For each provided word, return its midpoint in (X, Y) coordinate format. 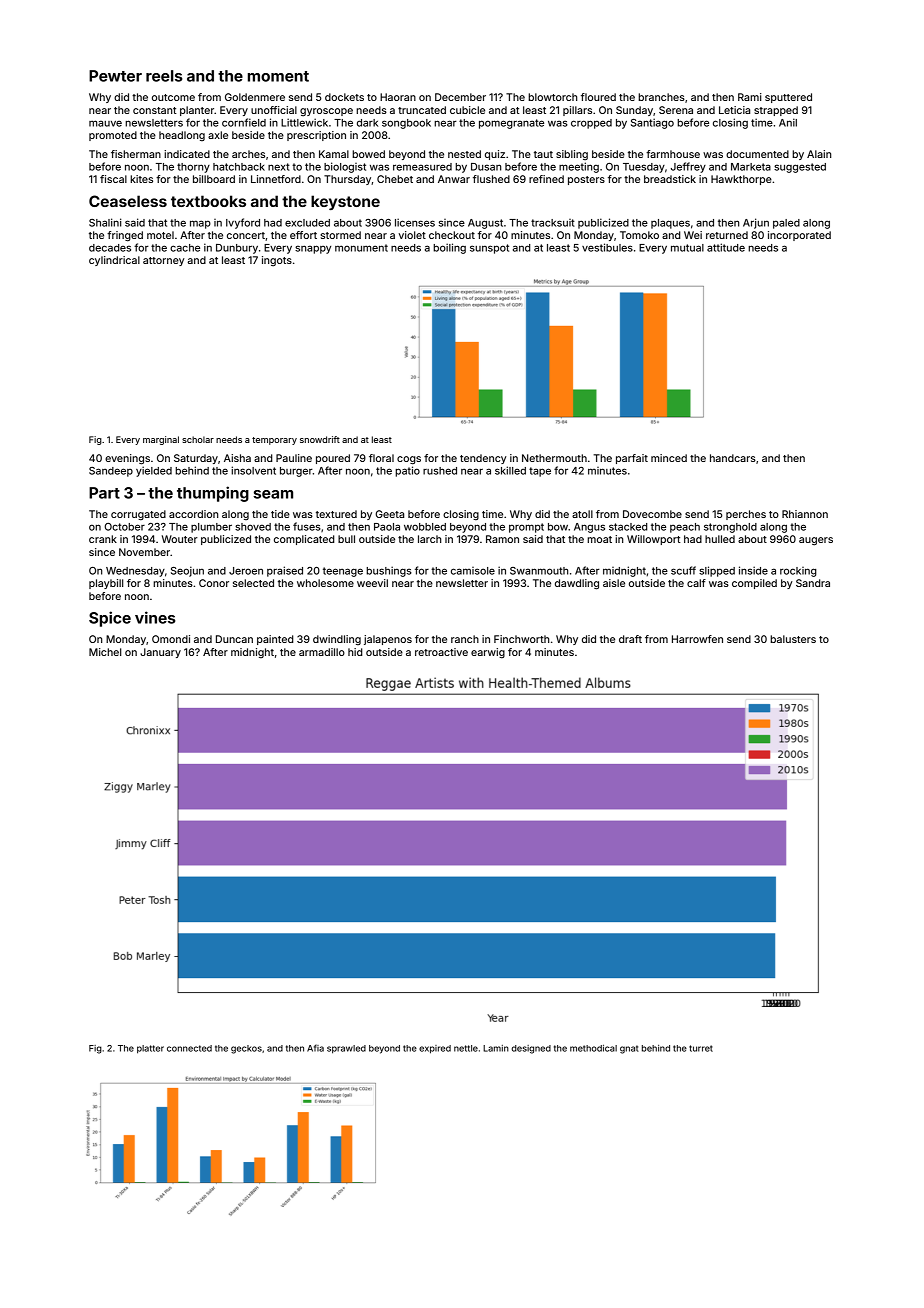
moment (278, 76)
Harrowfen (697, 639)
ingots (277, 261)
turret (701, 1048)
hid (355, 652)
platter (150, 1049)
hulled (720, 539)
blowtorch (552, 97)
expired (435, 1049)
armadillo (322, 652)
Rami (750, 97)
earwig (488, 653)
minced (669, 458)
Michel (105, 652)
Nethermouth (554, 458)
